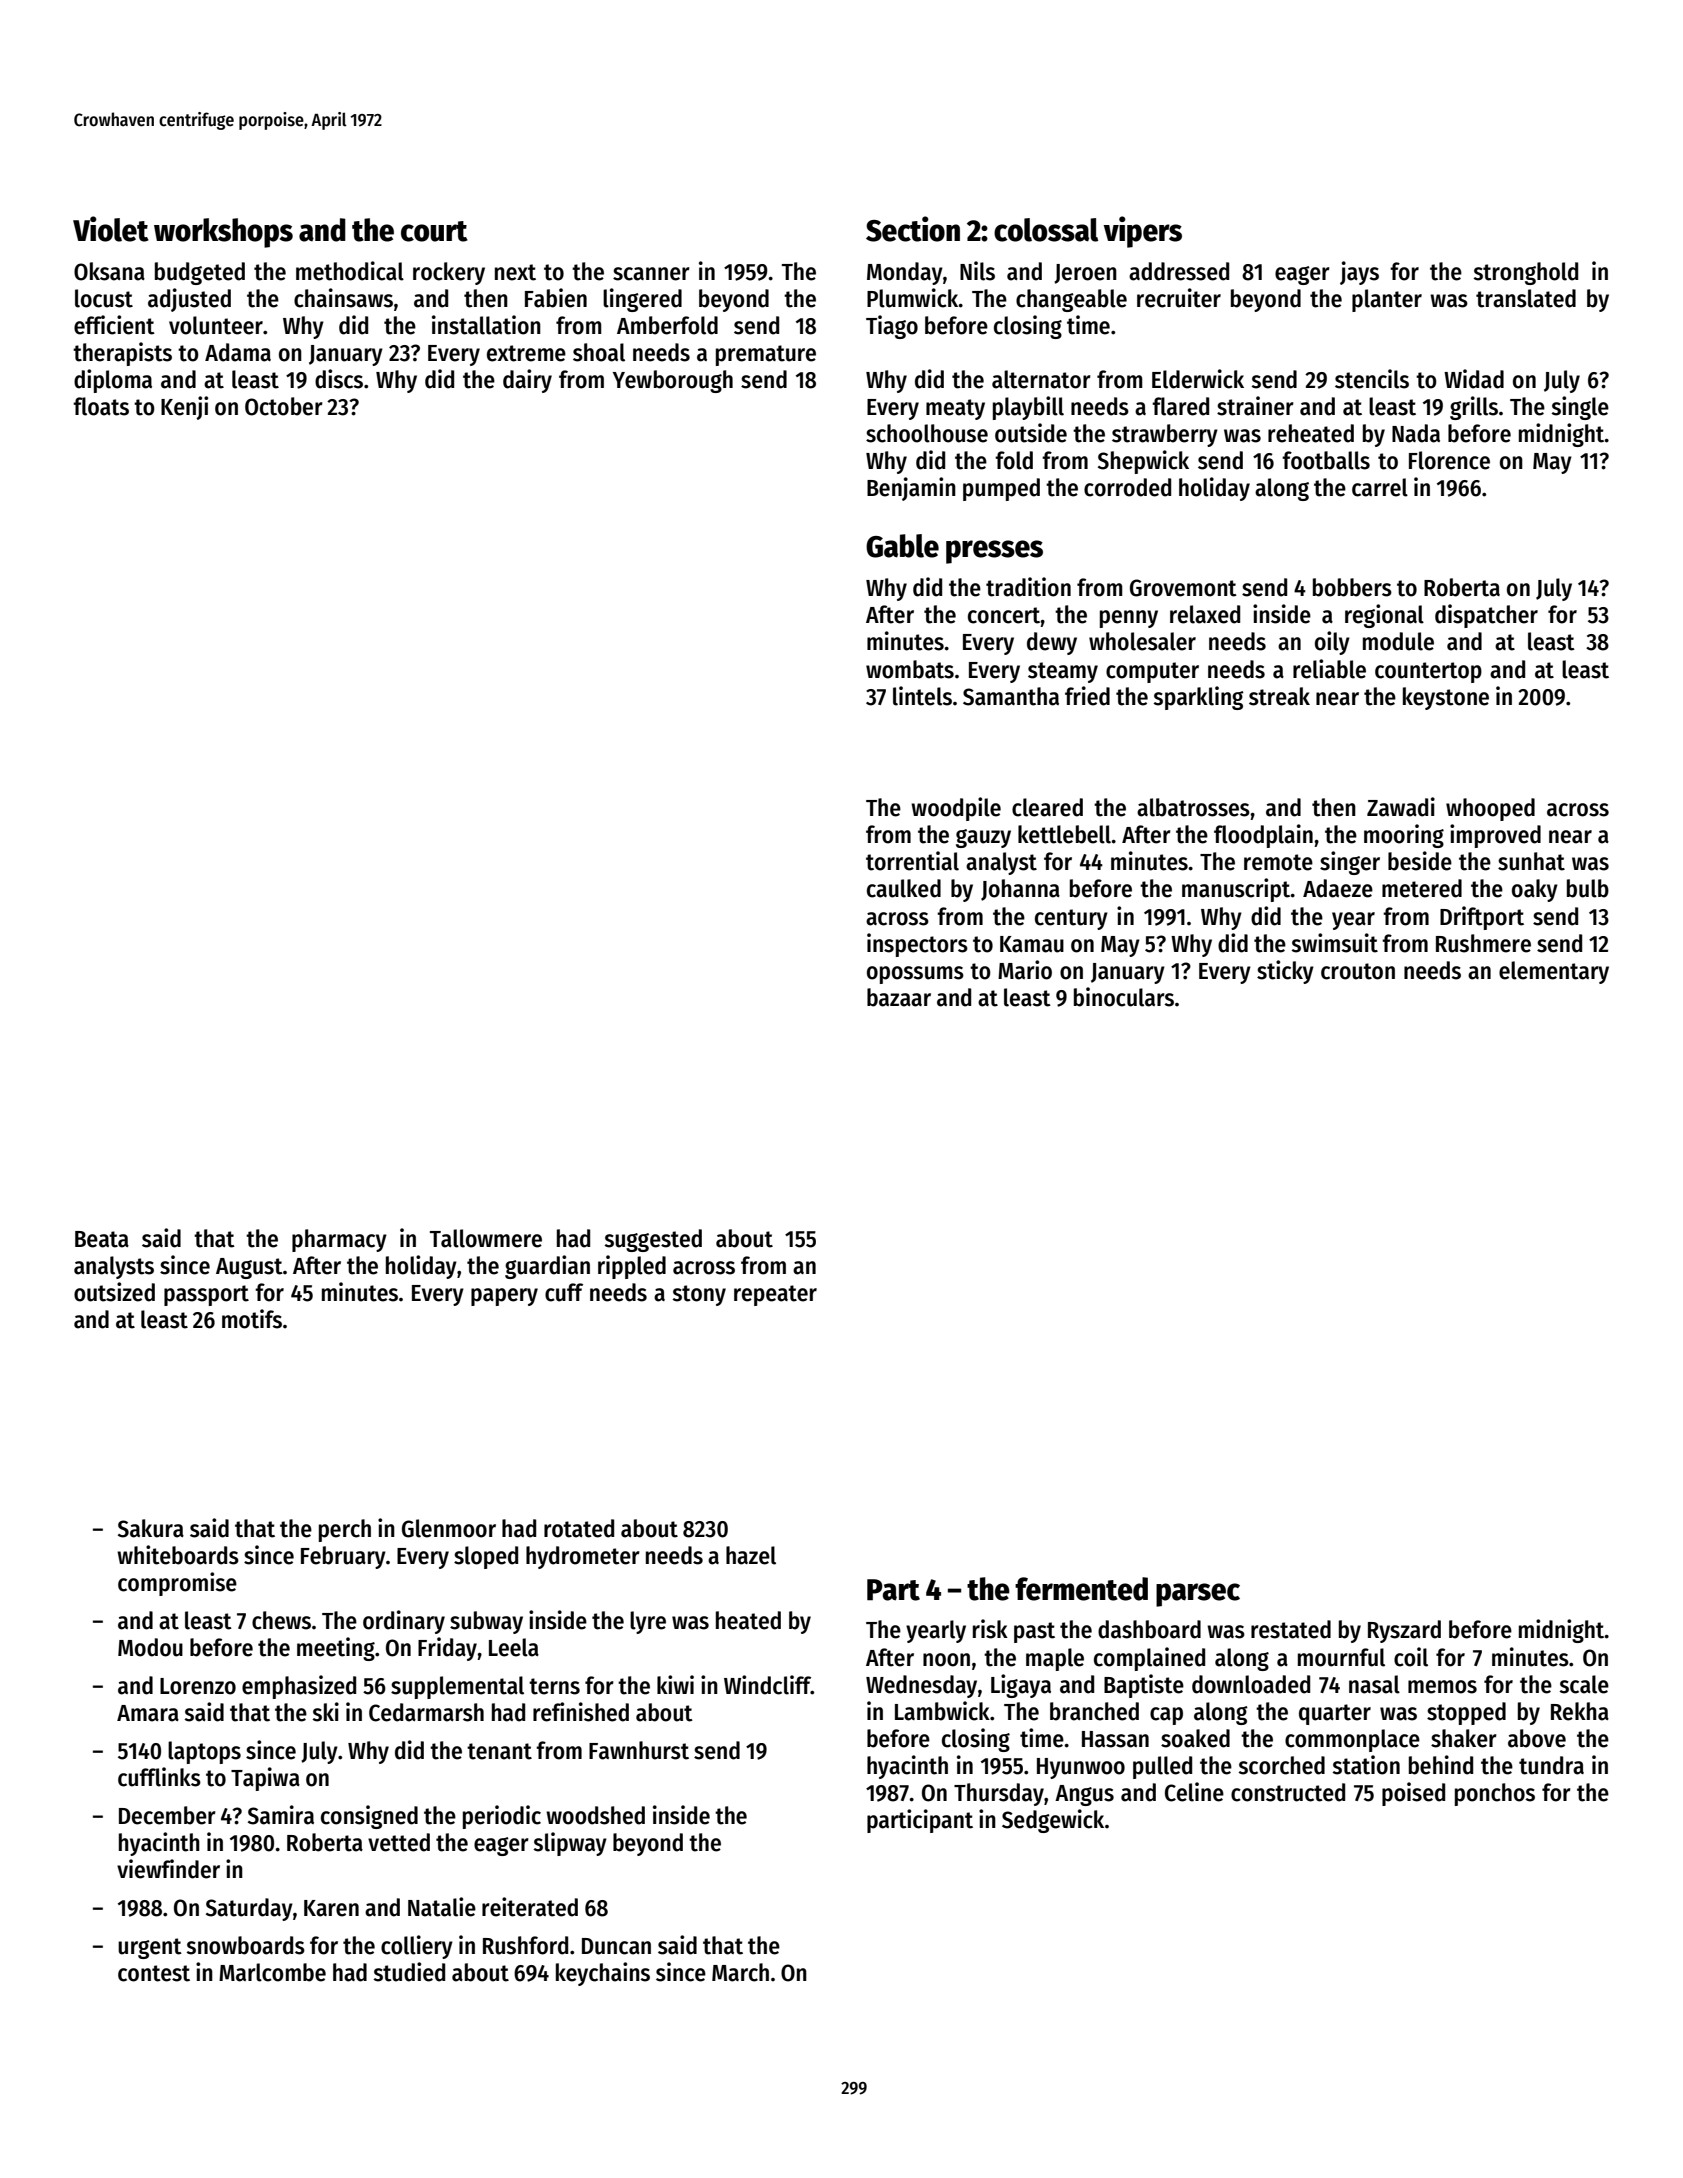 The image size is (1683, 2178). I want to click on March, so click(740, 1972).
